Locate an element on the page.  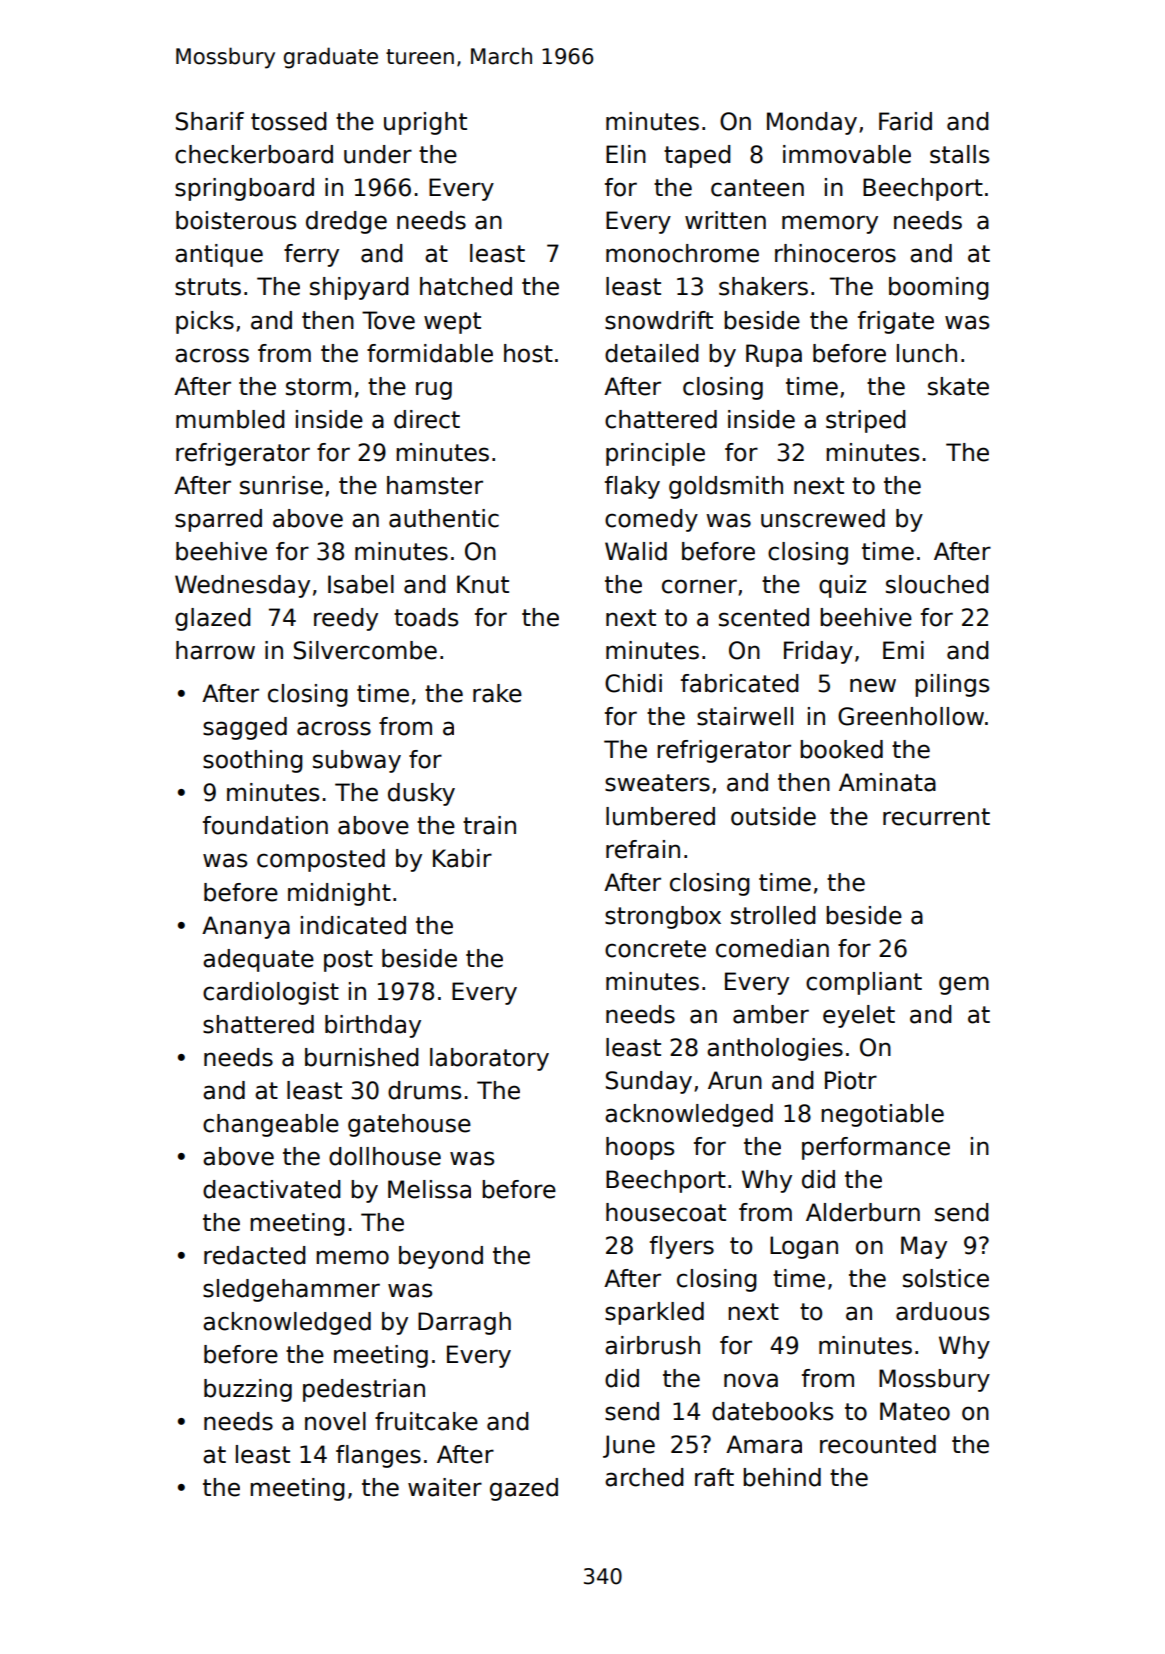
sunrise is located at coordinates (281, 485).
